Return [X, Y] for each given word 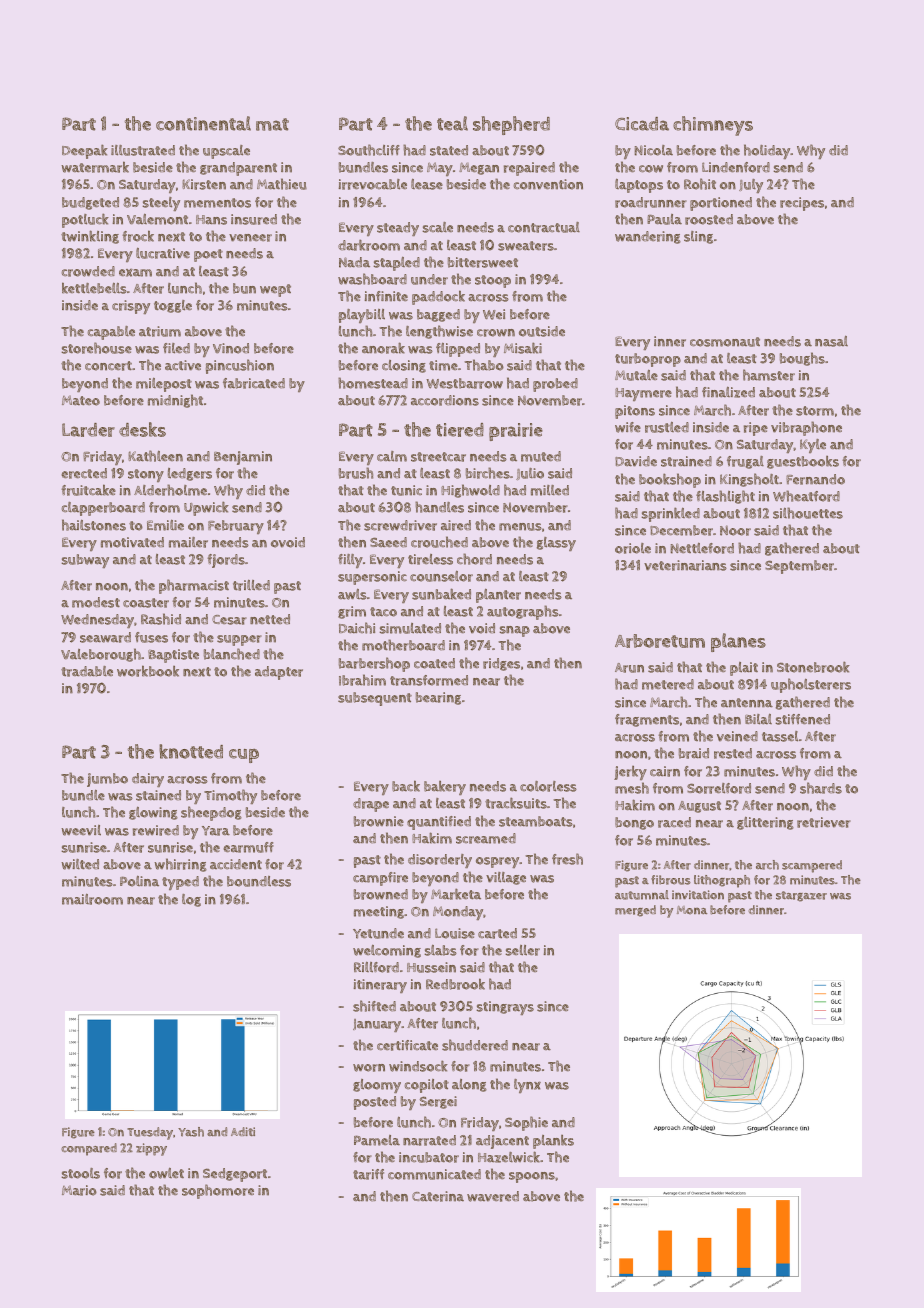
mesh [632, 788]
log [191, 900]
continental [203, 123]
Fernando [815, 479]
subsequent [375, 699]
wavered [493, 1196]
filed [176, 348]
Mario [79, 1190]
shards [821, 788]
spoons [532, 1177]
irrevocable [373, 184]
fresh [567, 859]
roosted [709, 219]
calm [392, 456]
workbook [148, 671]
